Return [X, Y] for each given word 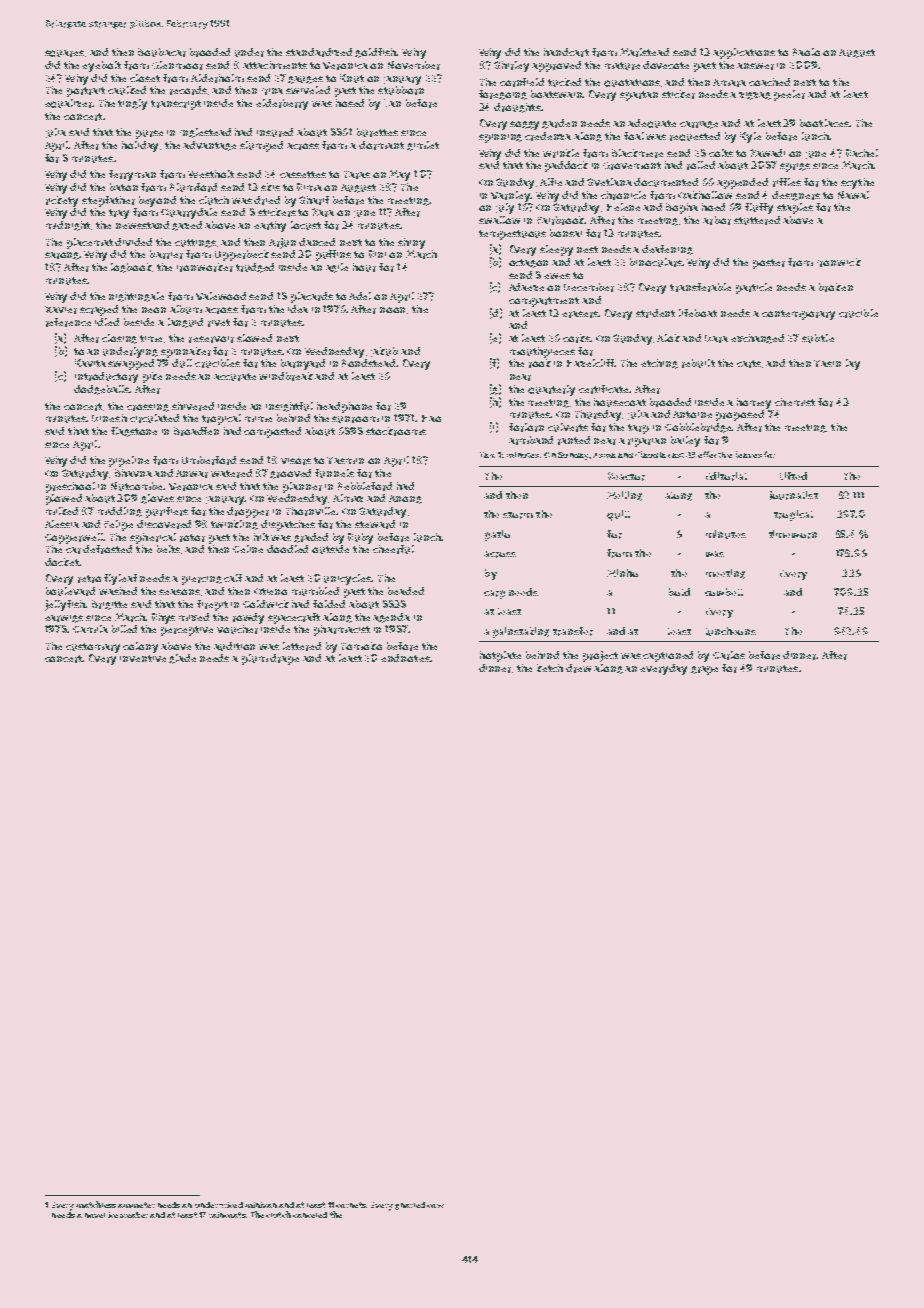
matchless [96, 1204]
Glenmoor [177, 65]
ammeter [136, 1205]
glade [182, 659]
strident [655, 313]
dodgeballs [102, 390]
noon [392, 310]
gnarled [410, 1206]
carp [494, 594]
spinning [500, 138]
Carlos [729, 655]
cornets [351, 1205]
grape [704, 670]
